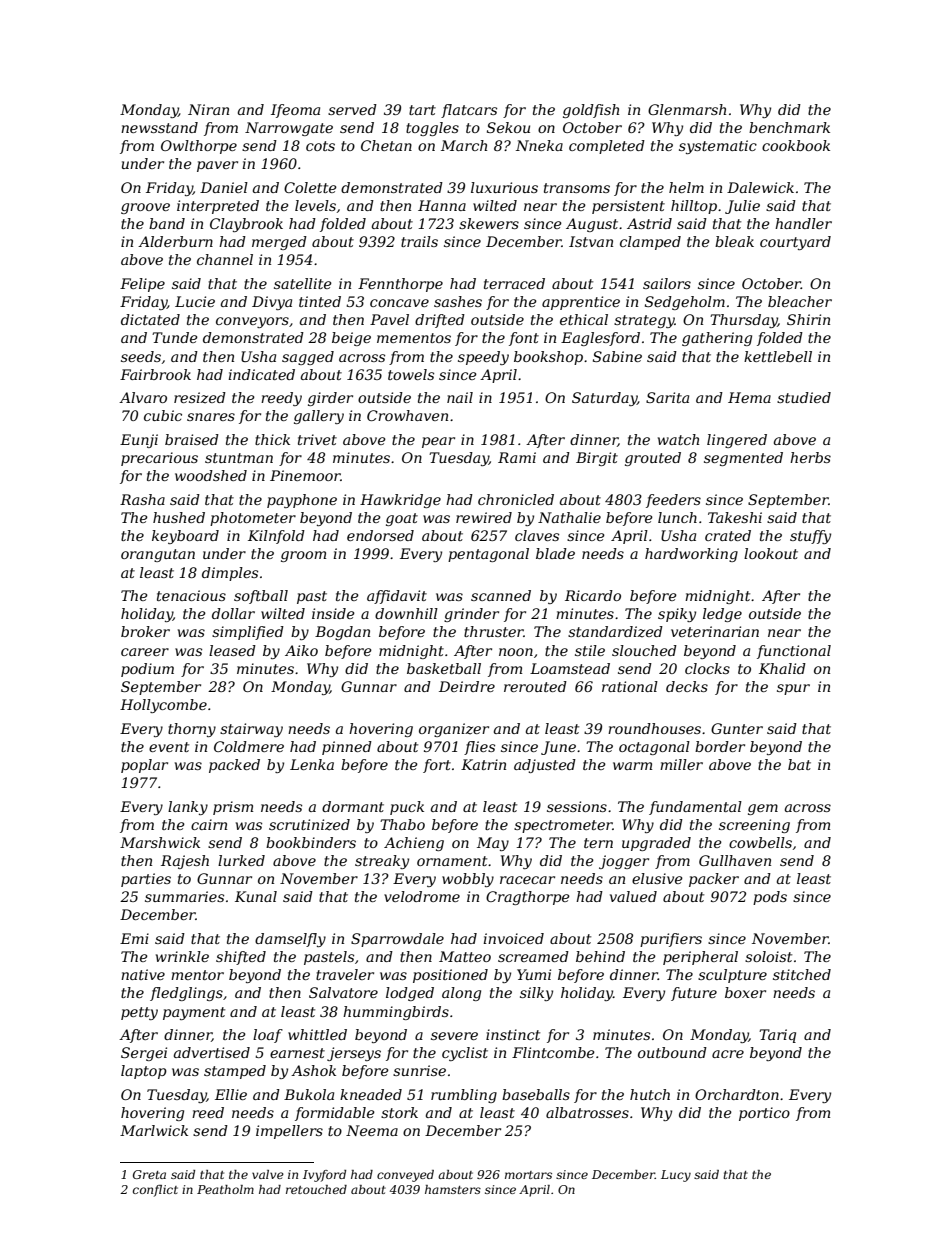 The width and height of the image is (952, 1233). I want to click on Glenmarsh, so click(687, 109).
